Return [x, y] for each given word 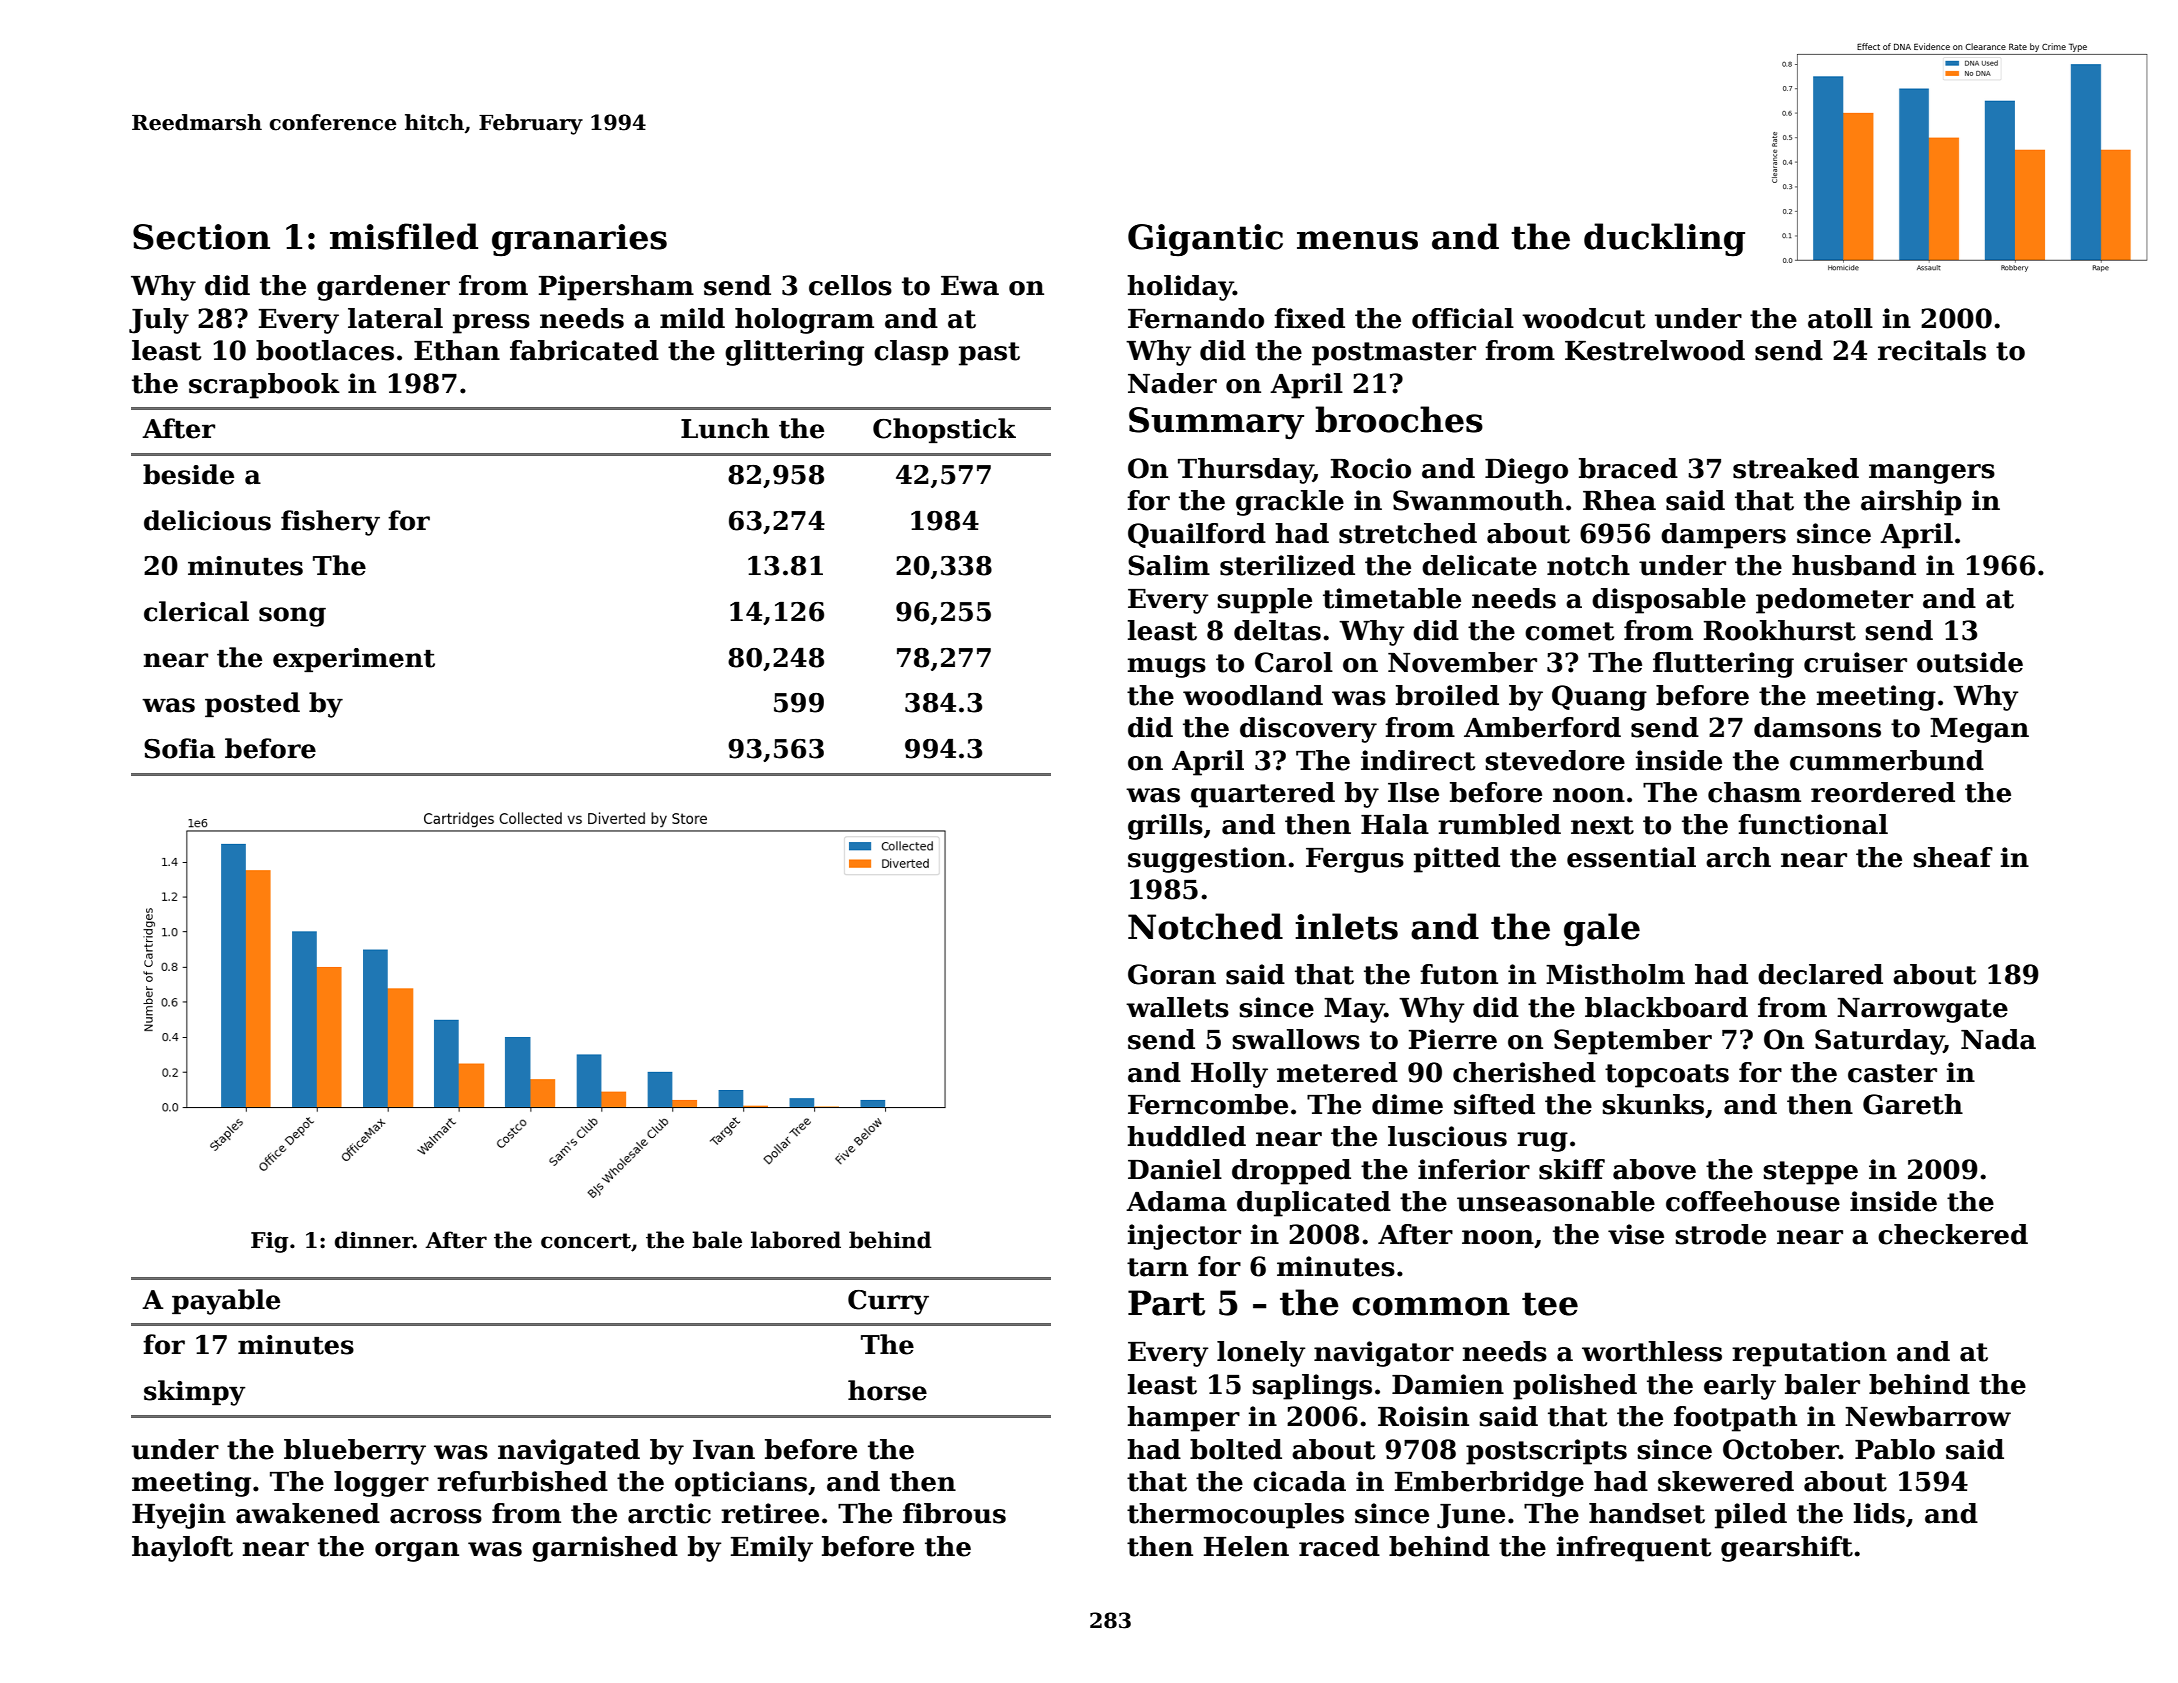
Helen [1246, 1546]
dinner [374, 1240]
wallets [1177, 1007]
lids [1879, 1513]
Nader [1172, 383]
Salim [1169, 565]
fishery [330, 523]
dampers [1723, 536]
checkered [1953, 1234]
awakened [308, 1513]
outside [1970, 662]
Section [201, 237]
